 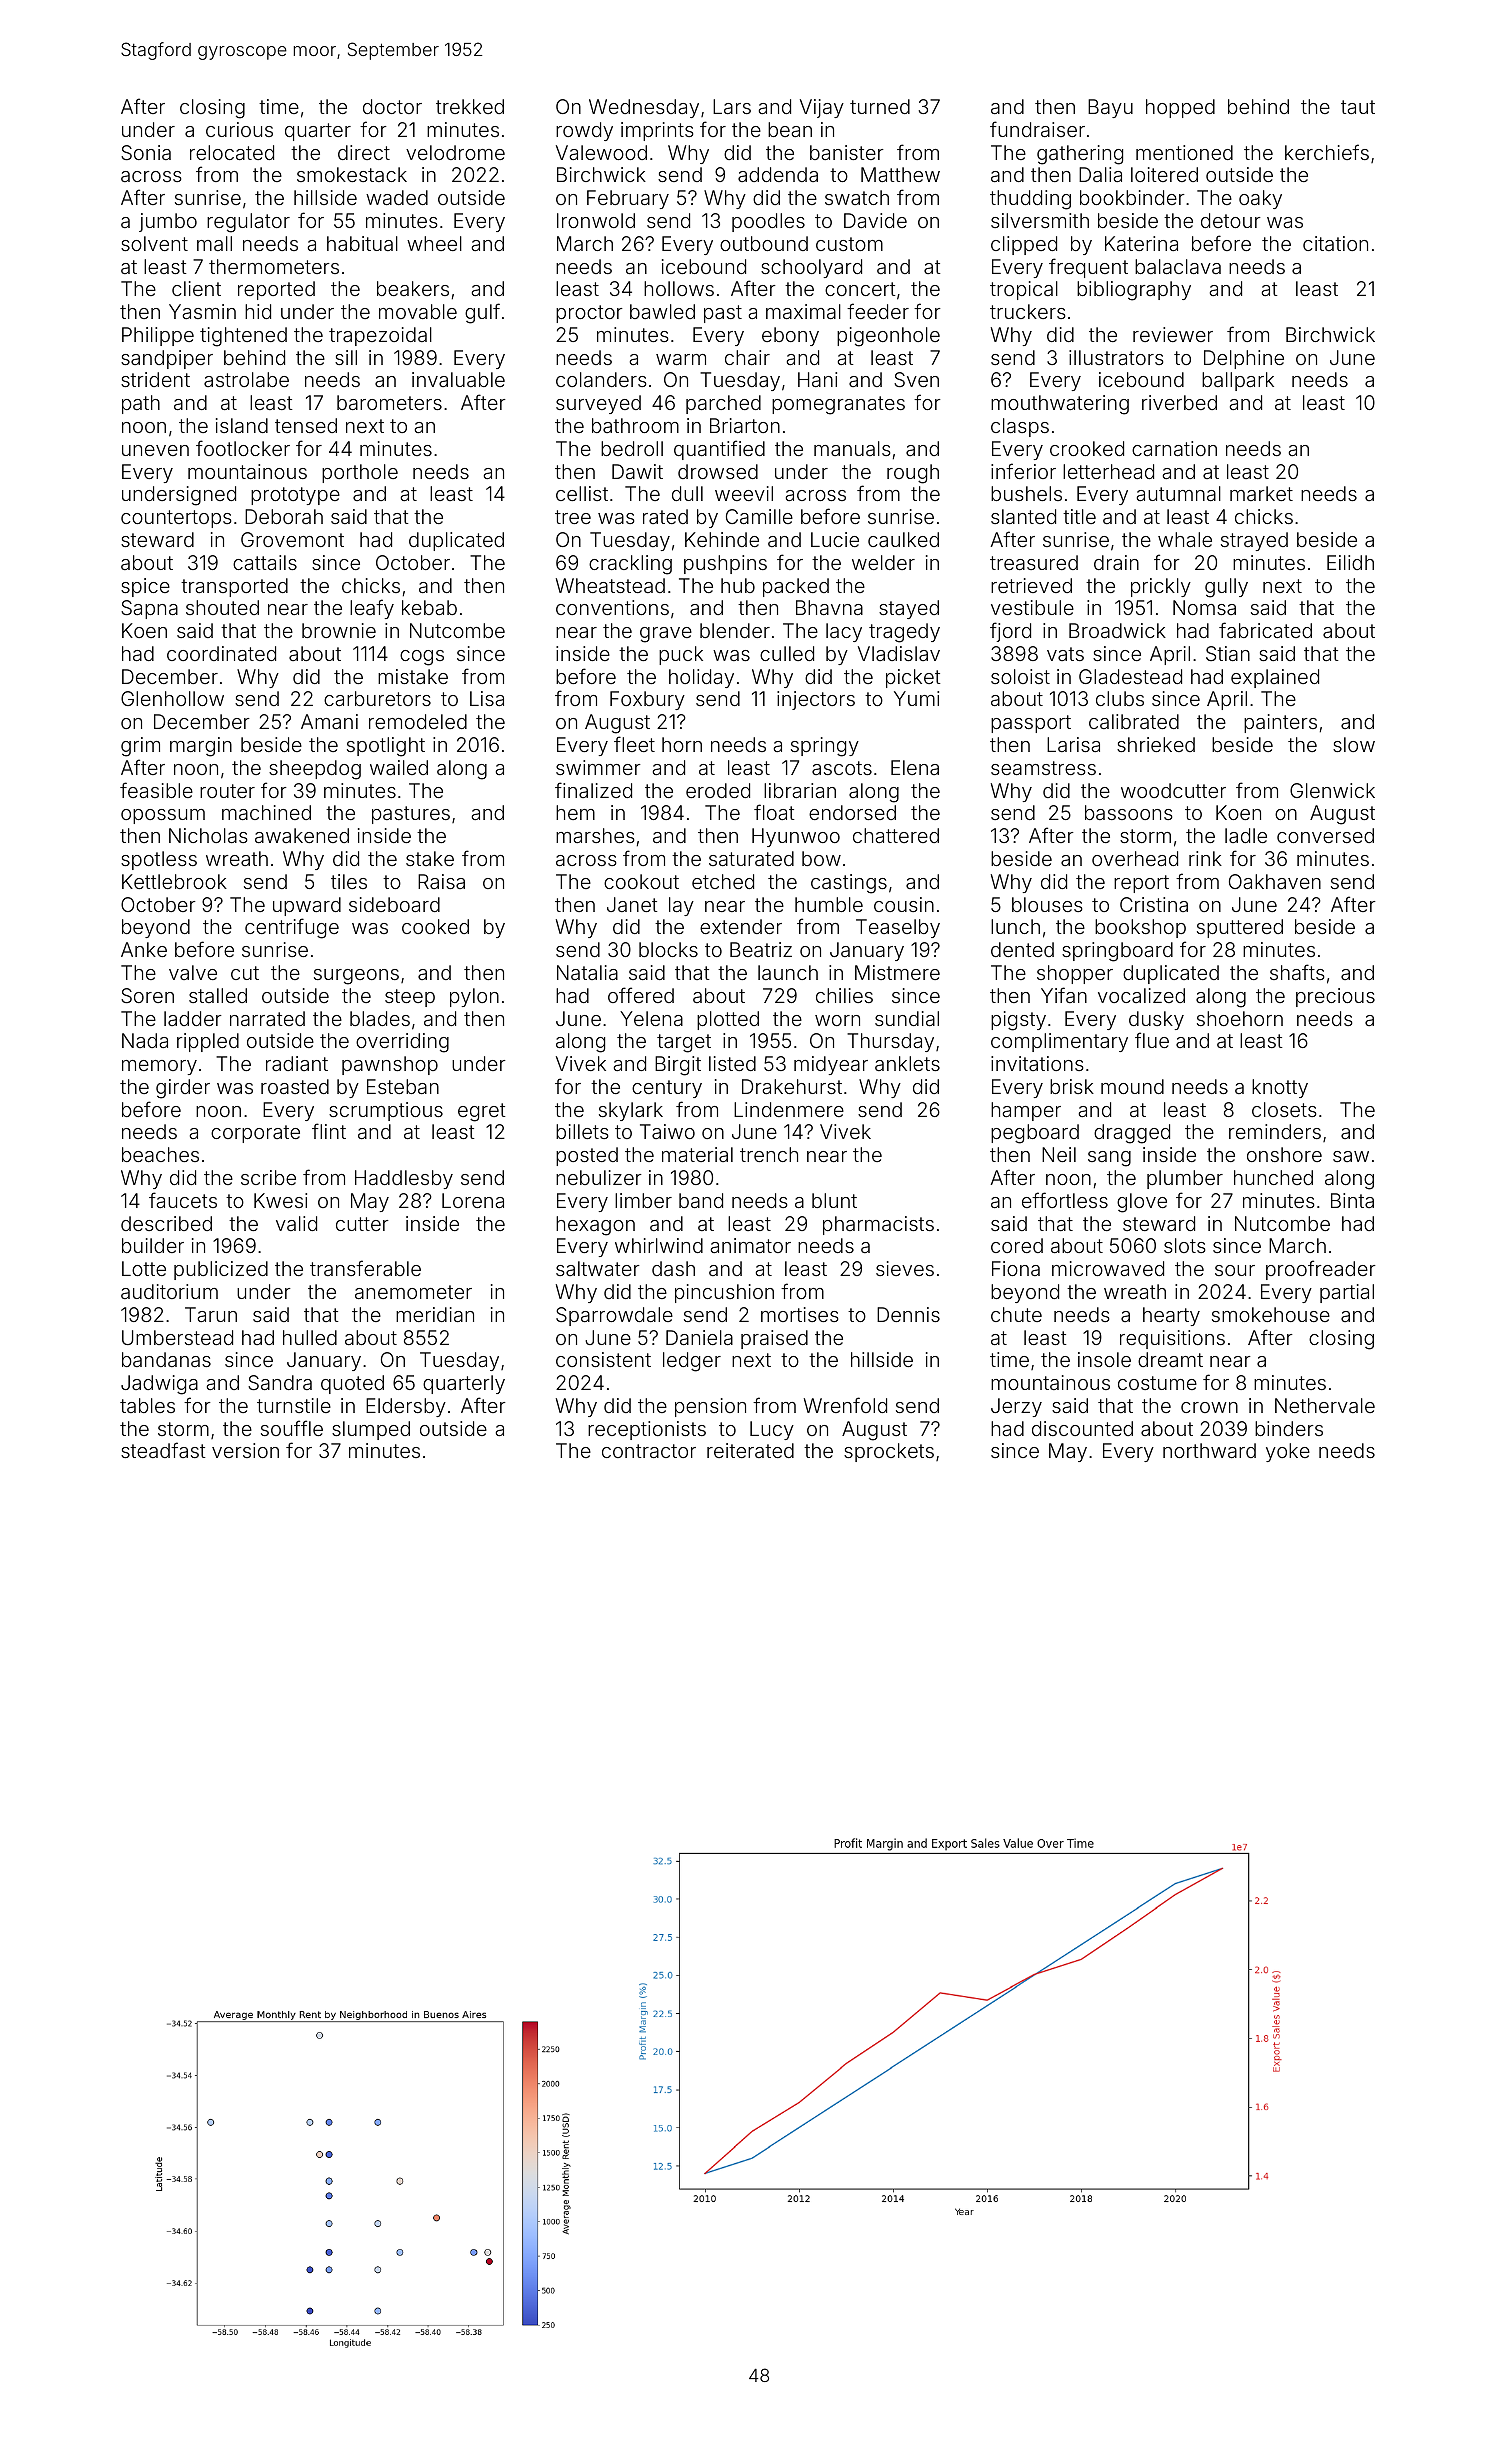 What do you see at coordinates (371, 1430) in the screenshot?
I see `slumped` at bounding box center [371, 1430].
